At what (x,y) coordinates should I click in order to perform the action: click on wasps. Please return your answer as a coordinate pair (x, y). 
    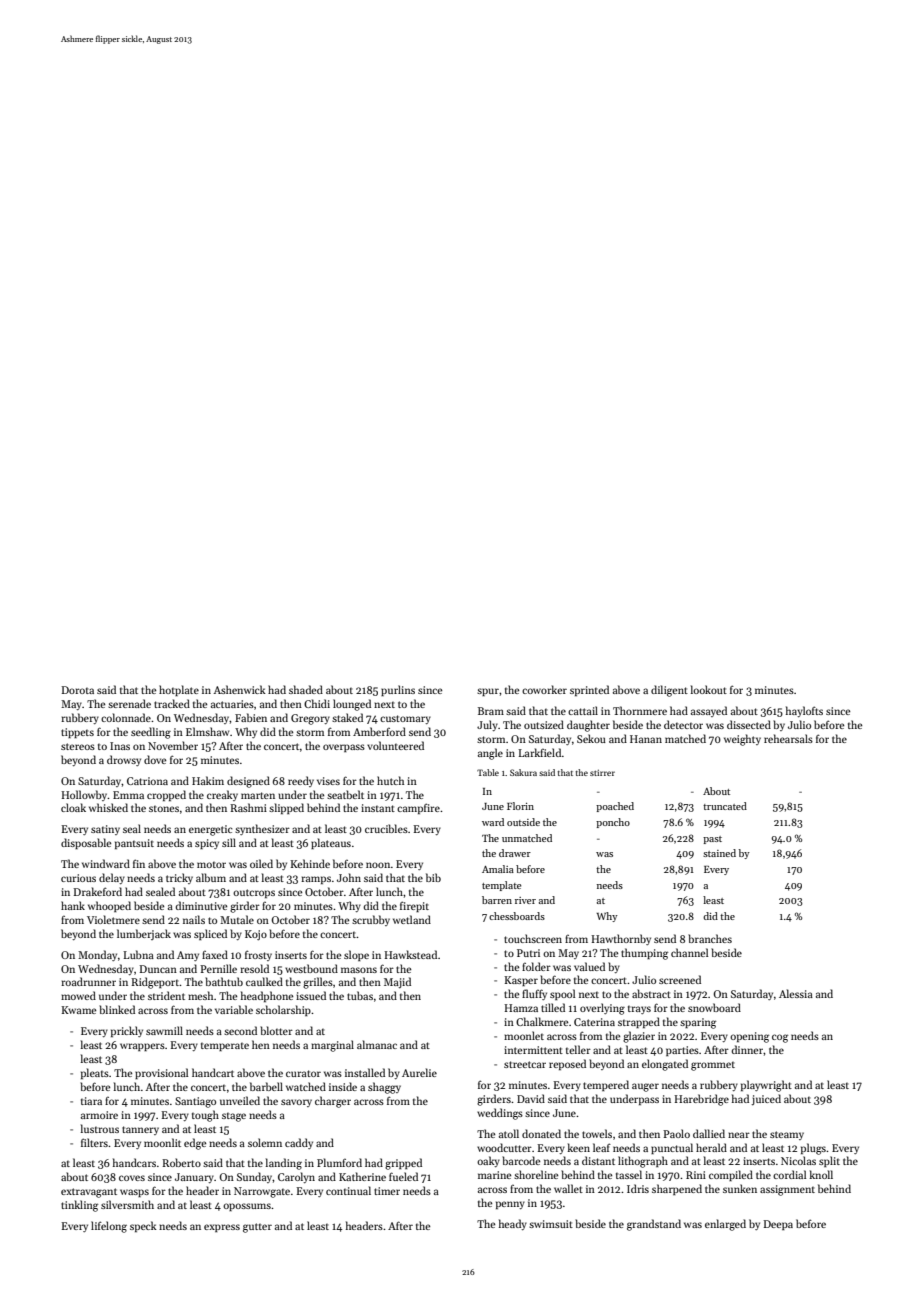
    Looking at the image, I should click on (134, 1193).
